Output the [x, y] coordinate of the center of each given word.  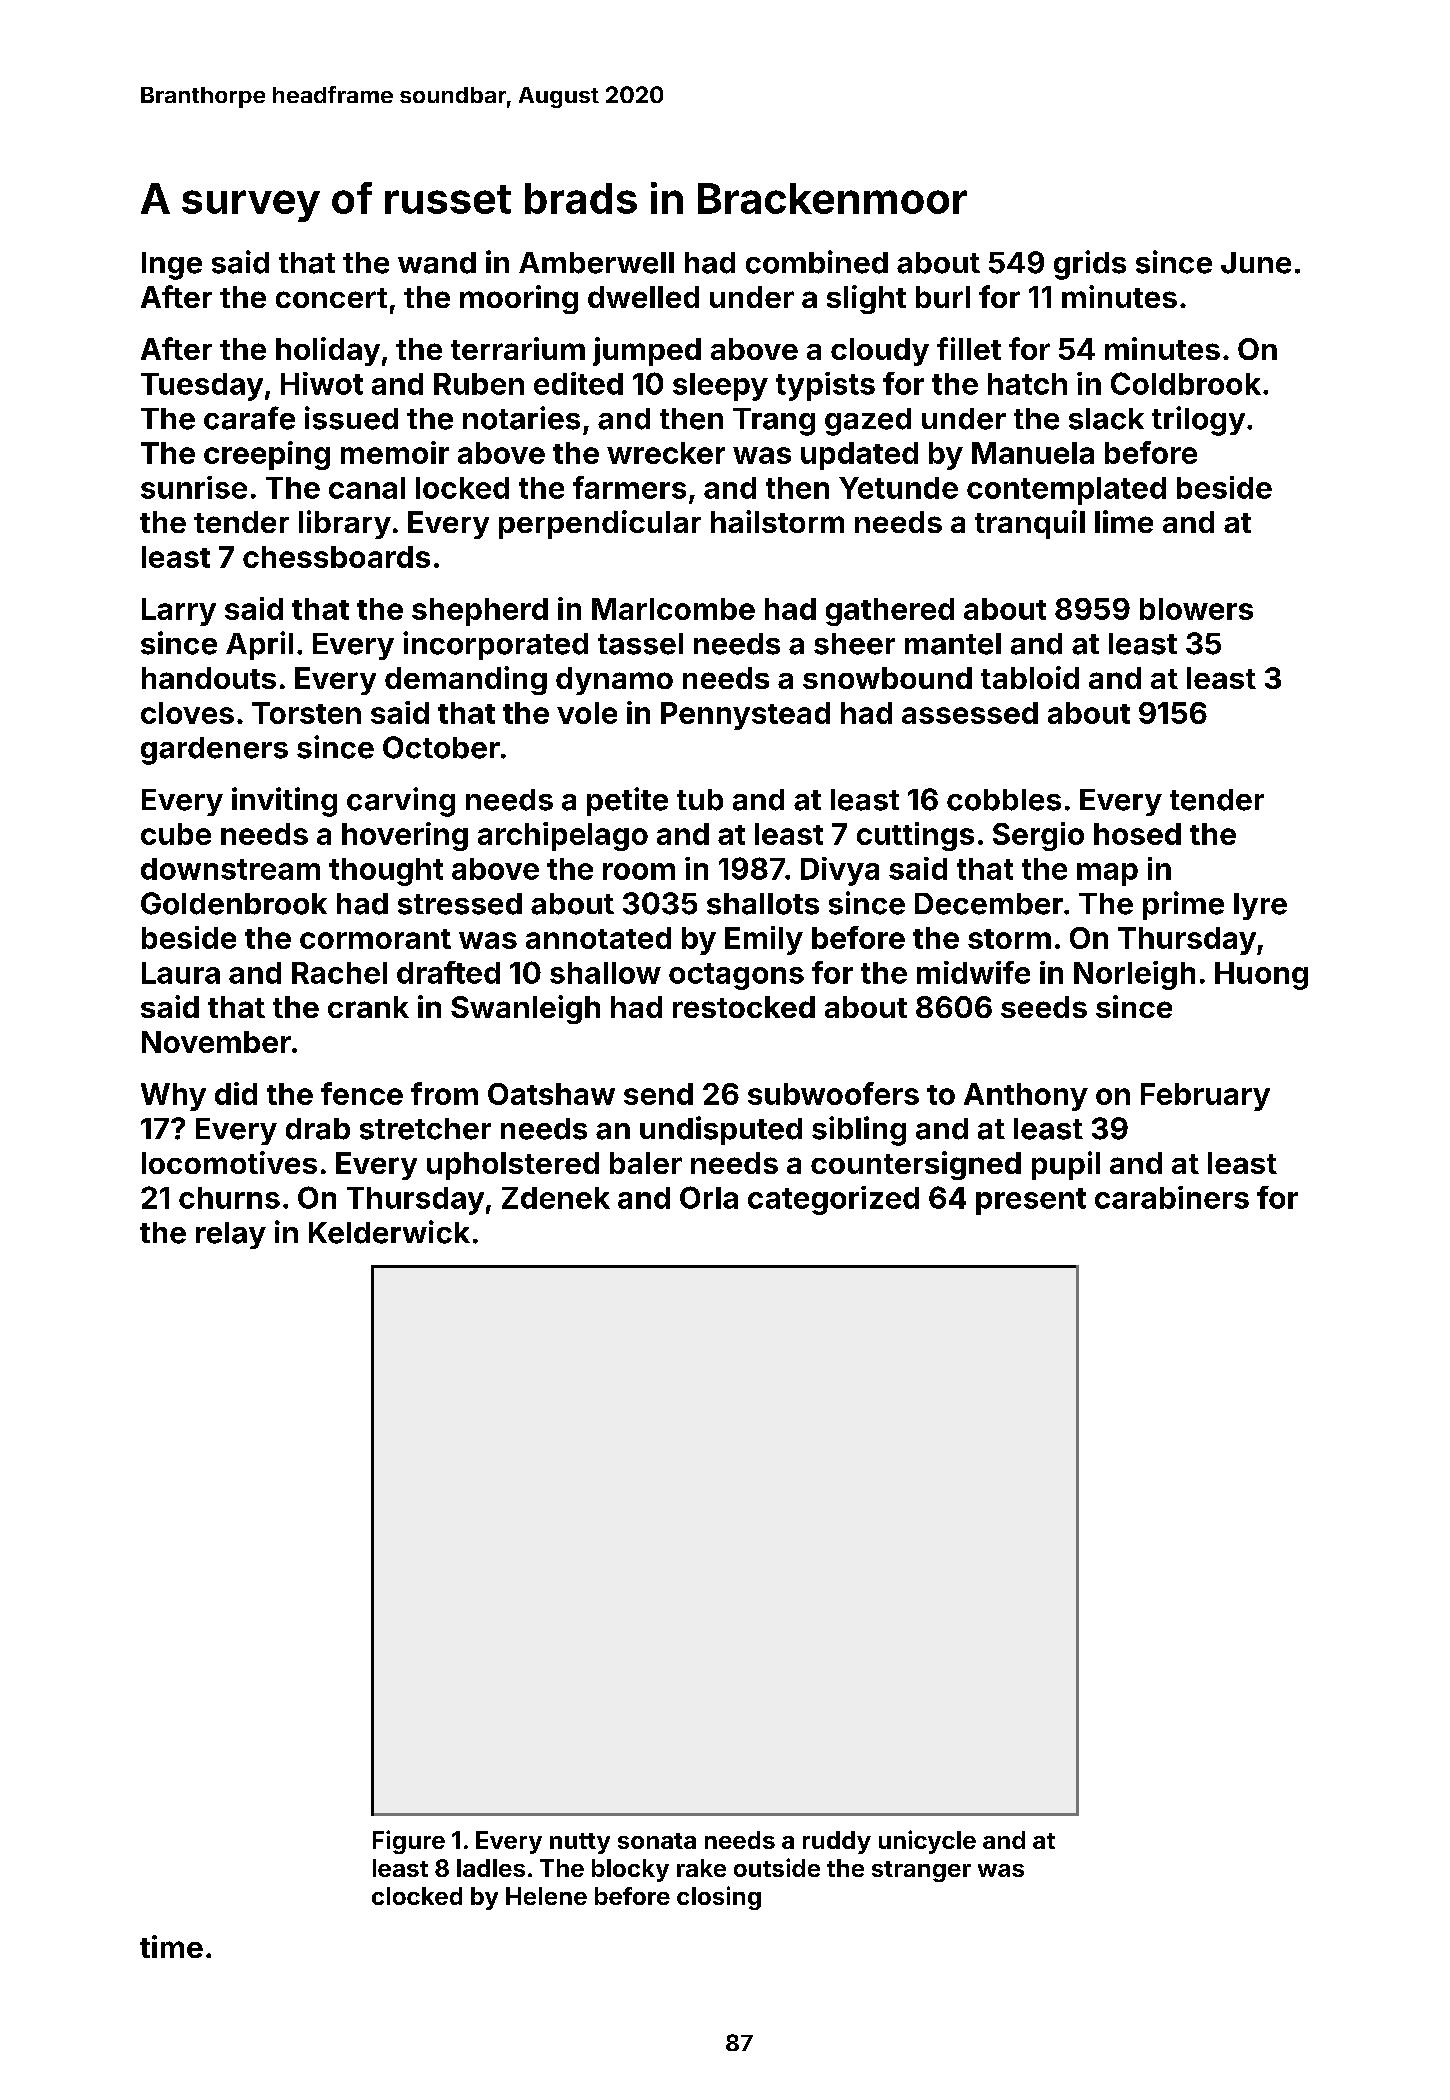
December [989, 904]
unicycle [927, 1842]
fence [362, 1093]
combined [817, 262]
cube [176, 834]
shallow [605, 973]
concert [331, 298]
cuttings [915, 836]
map [1107, 874]
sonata [657, 1841]
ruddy [837, 1842]
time [171, 1946]
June [1256, 263]
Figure [409, 1842]
